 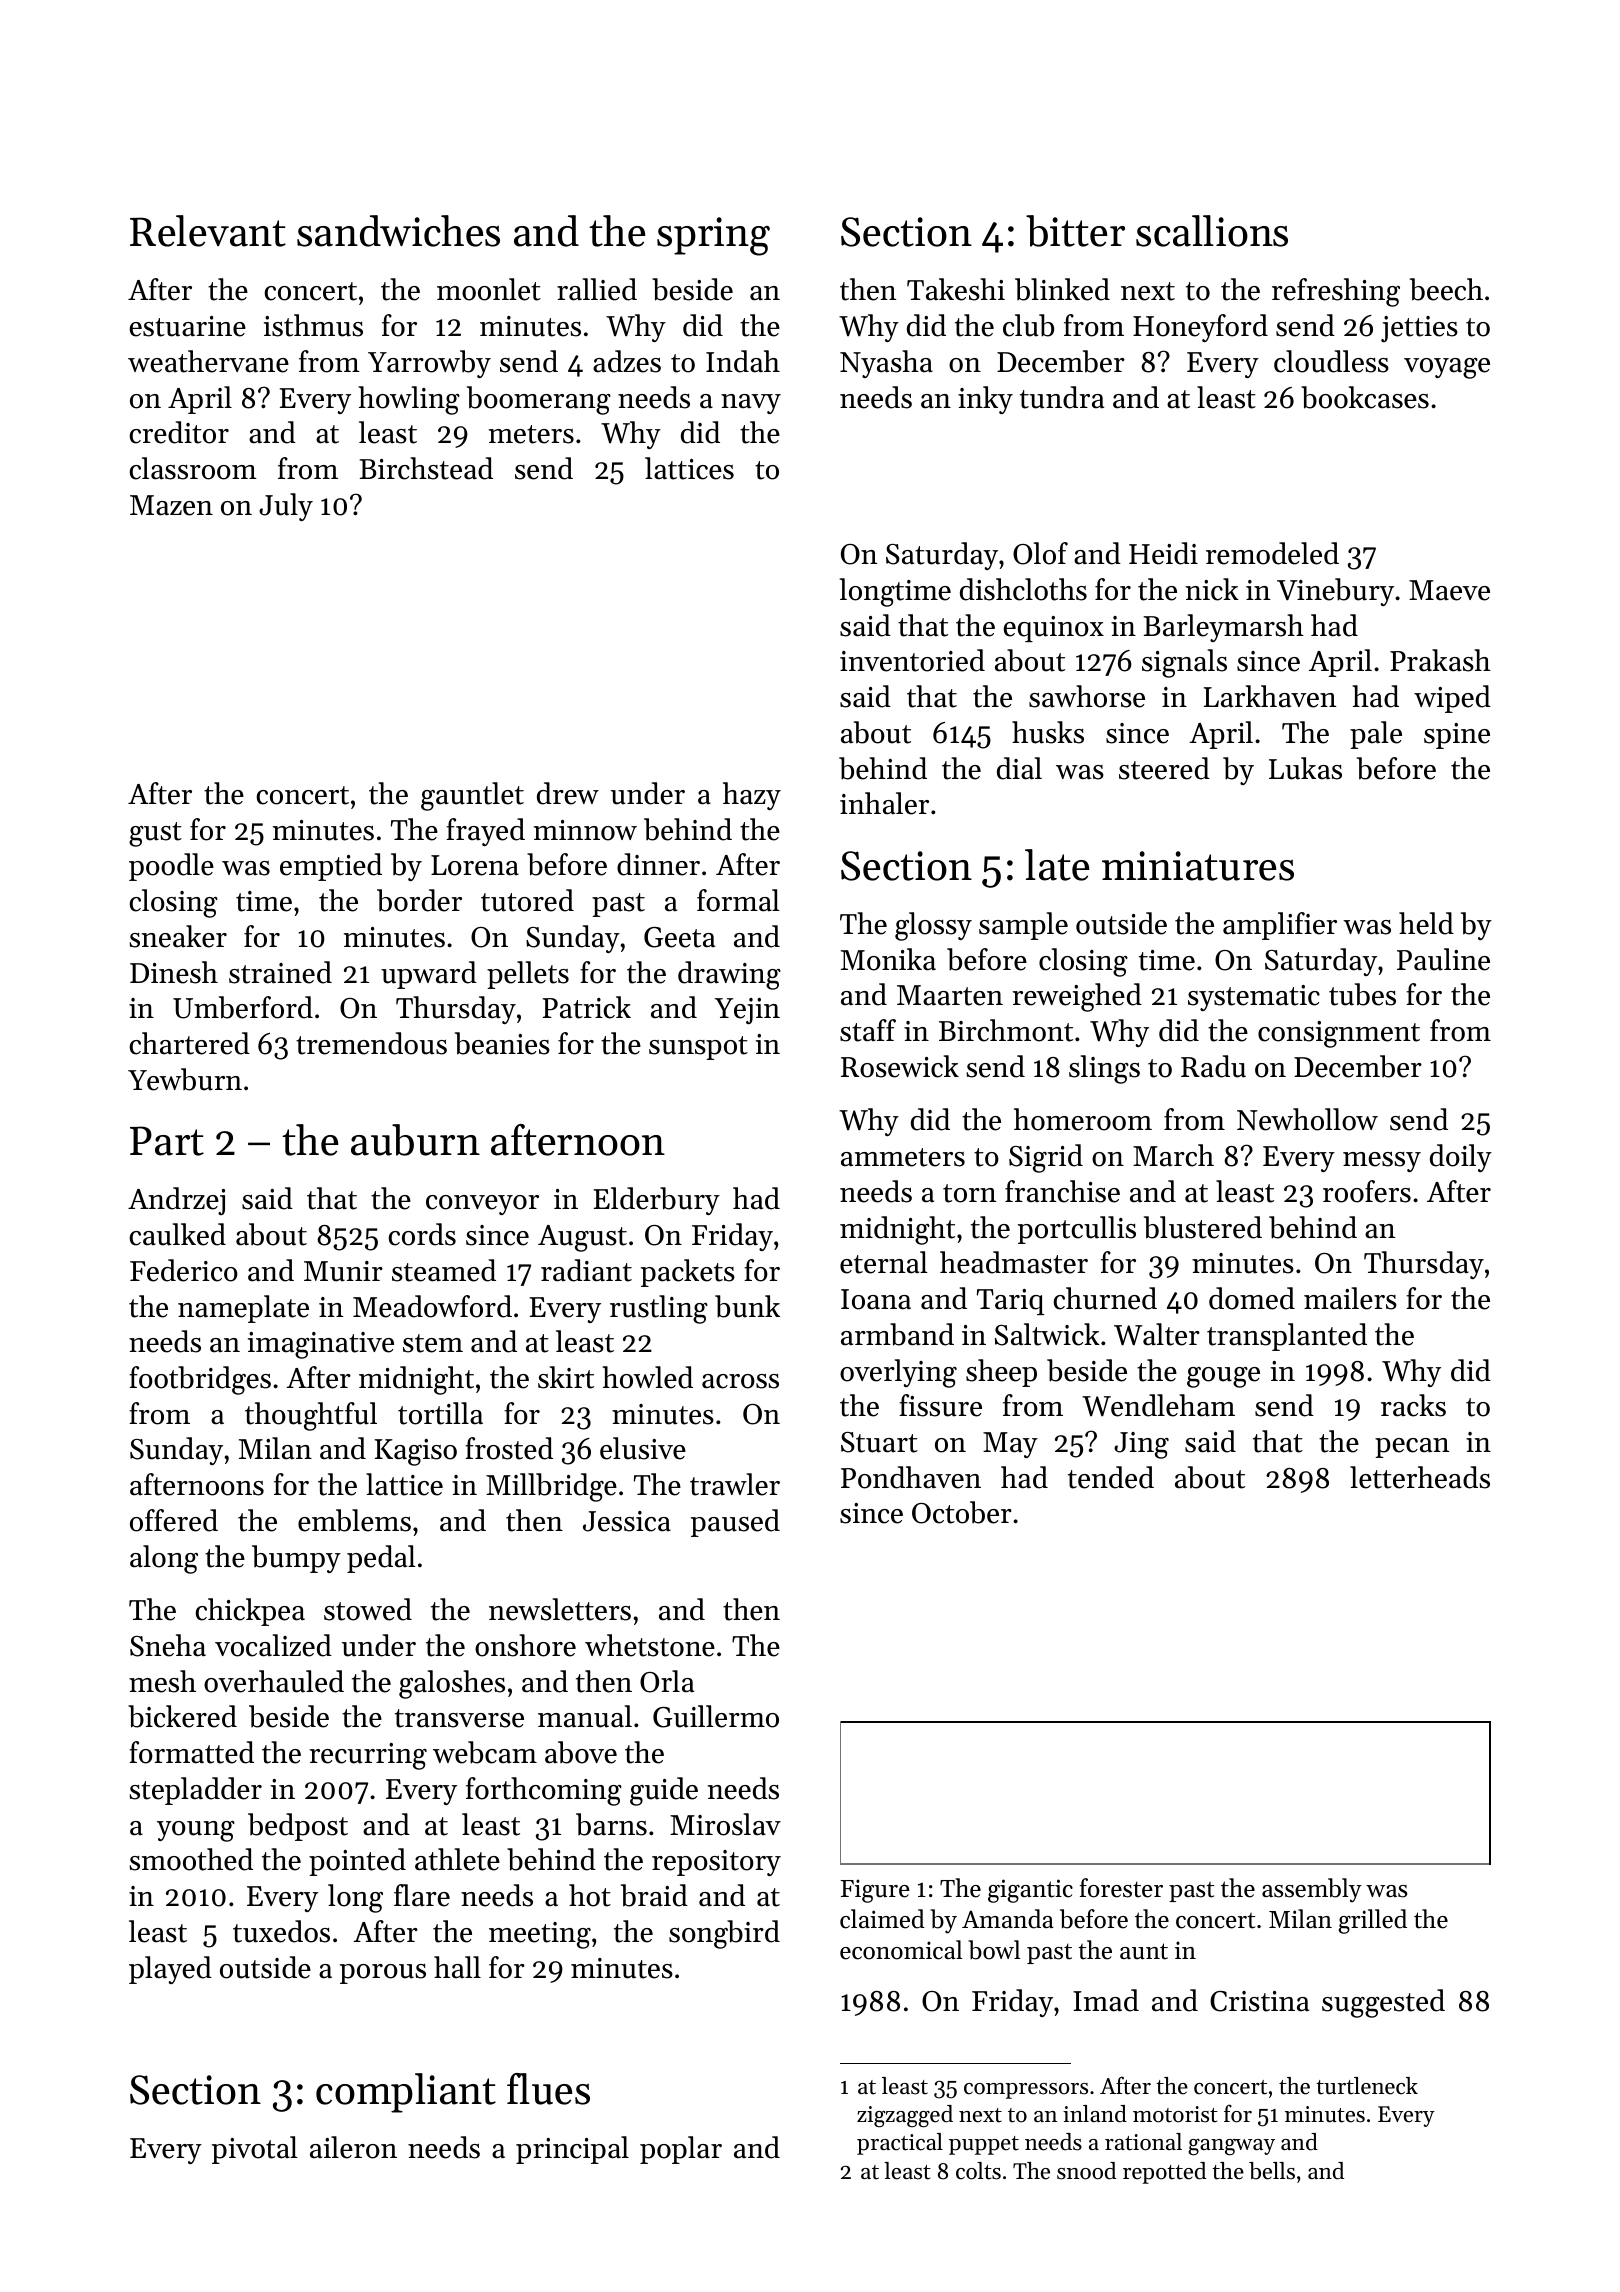 What do you see at coordinates (969, 1193) in the screenshot?
I see `torn` at bounding box center [969, 1193].
